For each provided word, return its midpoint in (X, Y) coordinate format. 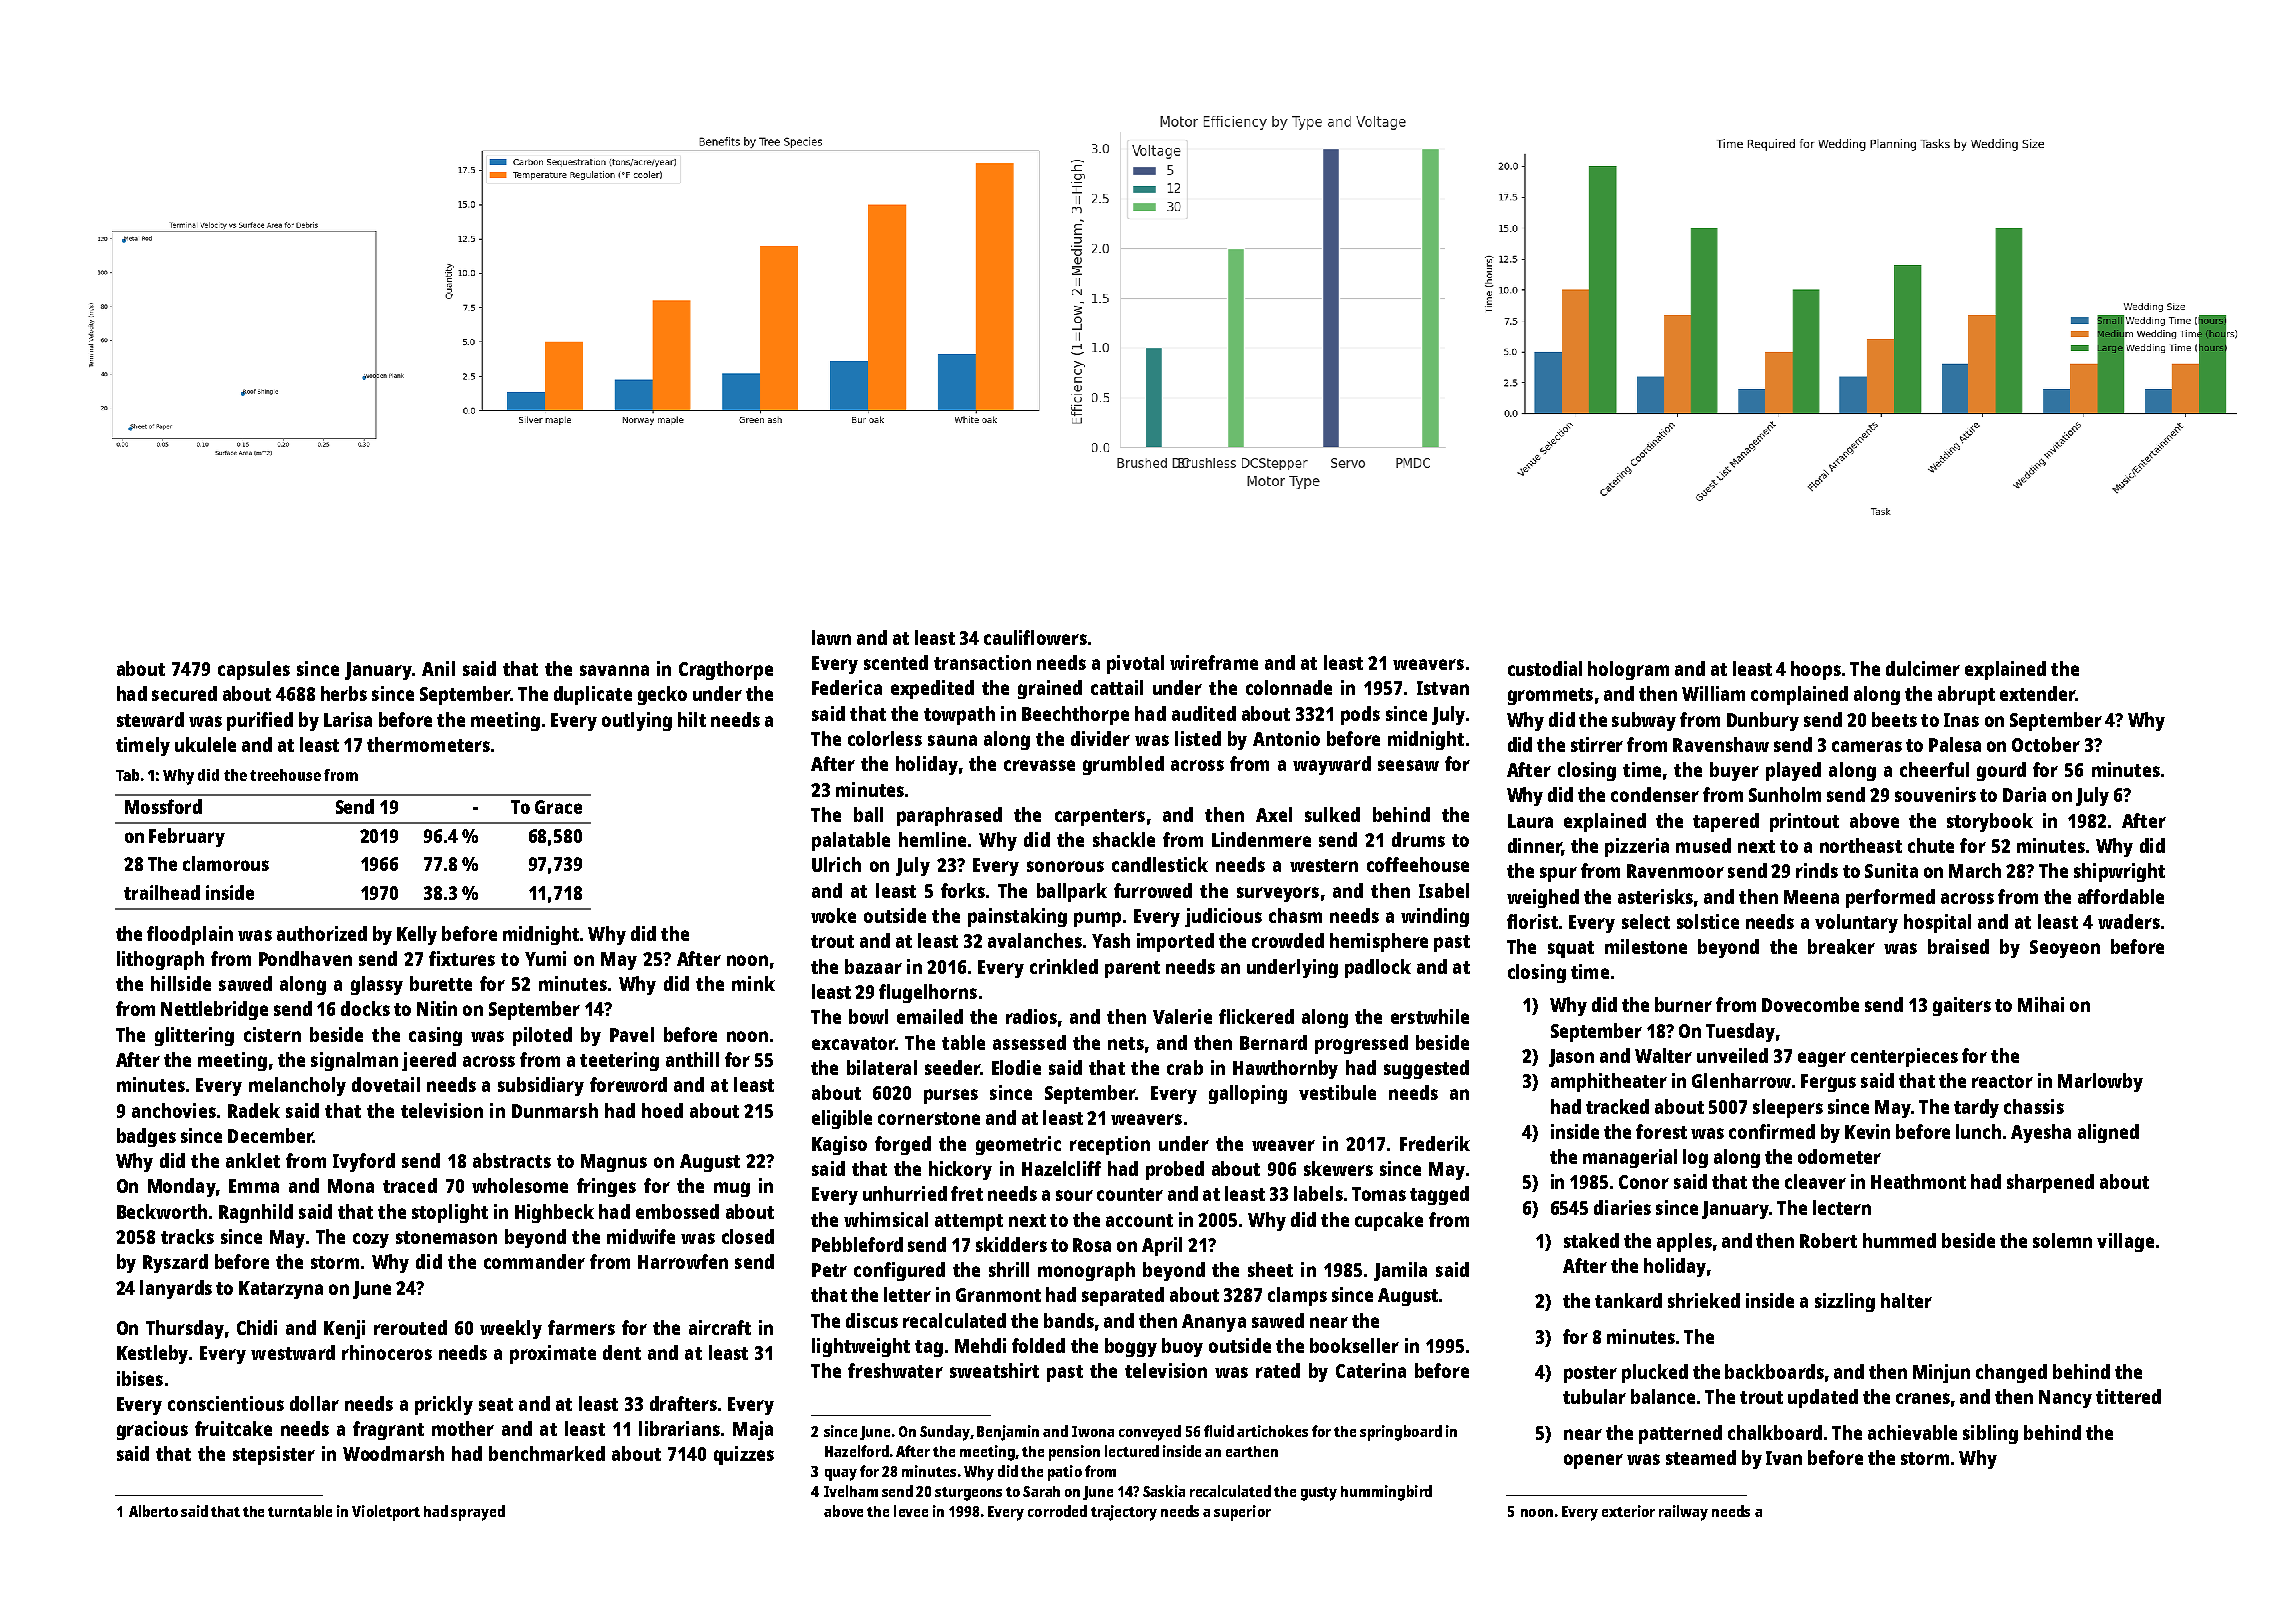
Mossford (163, 806)
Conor (1644, 1182)
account (1139, 1220)
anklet (253, 1160)
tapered (1726, 822)
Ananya (1214, 1323)
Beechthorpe (1075, 715)
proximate (553, 1354)
